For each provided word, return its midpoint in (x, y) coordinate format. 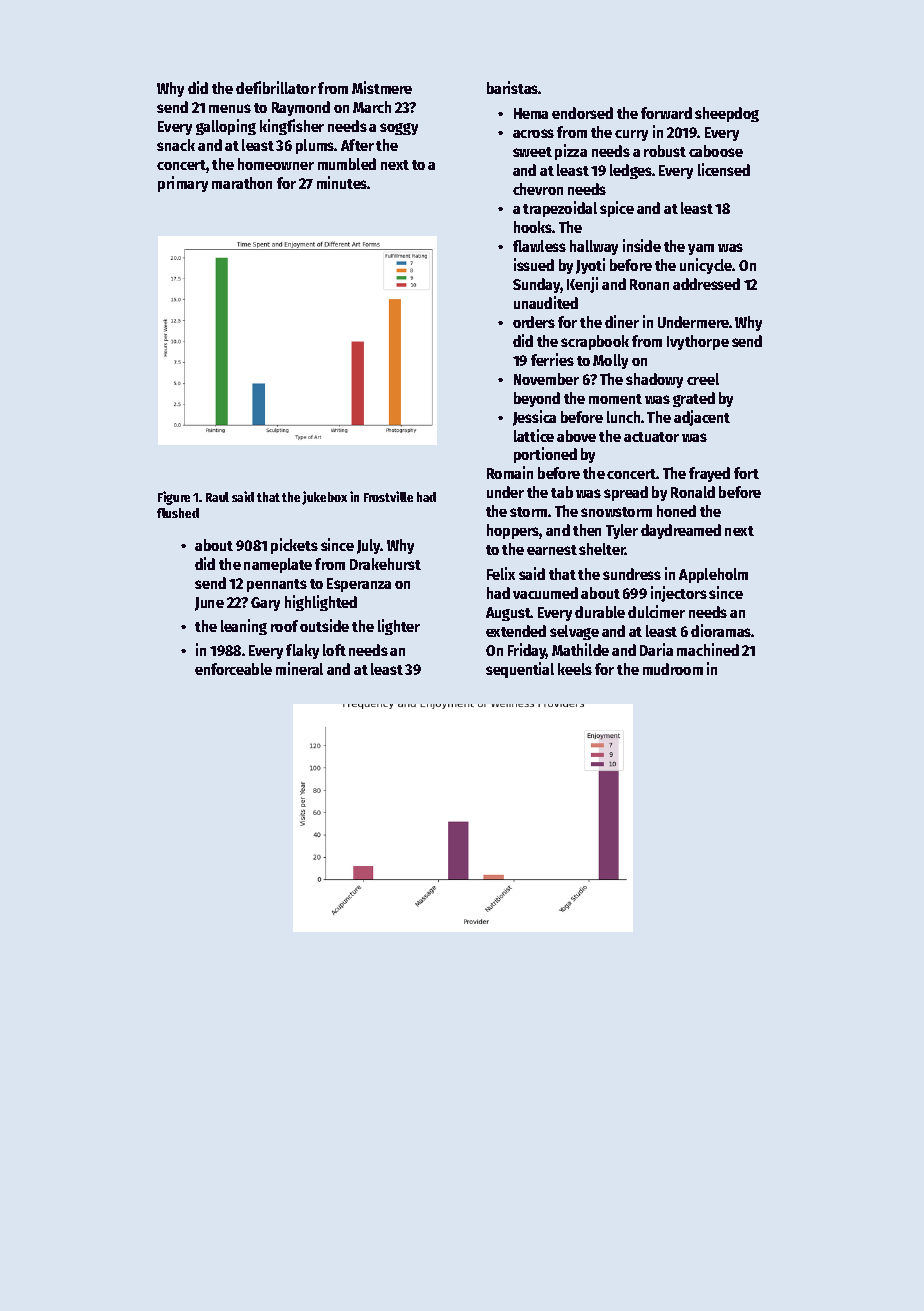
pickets (294, 546)
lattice (534, 435)
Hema (531, 113)
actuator (651, 437)
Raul (217, 497)
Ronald (693, 492)
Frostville (388, 496)
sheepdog (727, 114)
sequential (520, 670)
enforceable (233, 669)
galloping (226, 127)
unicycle (706, 266)
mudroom (673, 669)
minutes (342, 182)
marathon (242, 183)
